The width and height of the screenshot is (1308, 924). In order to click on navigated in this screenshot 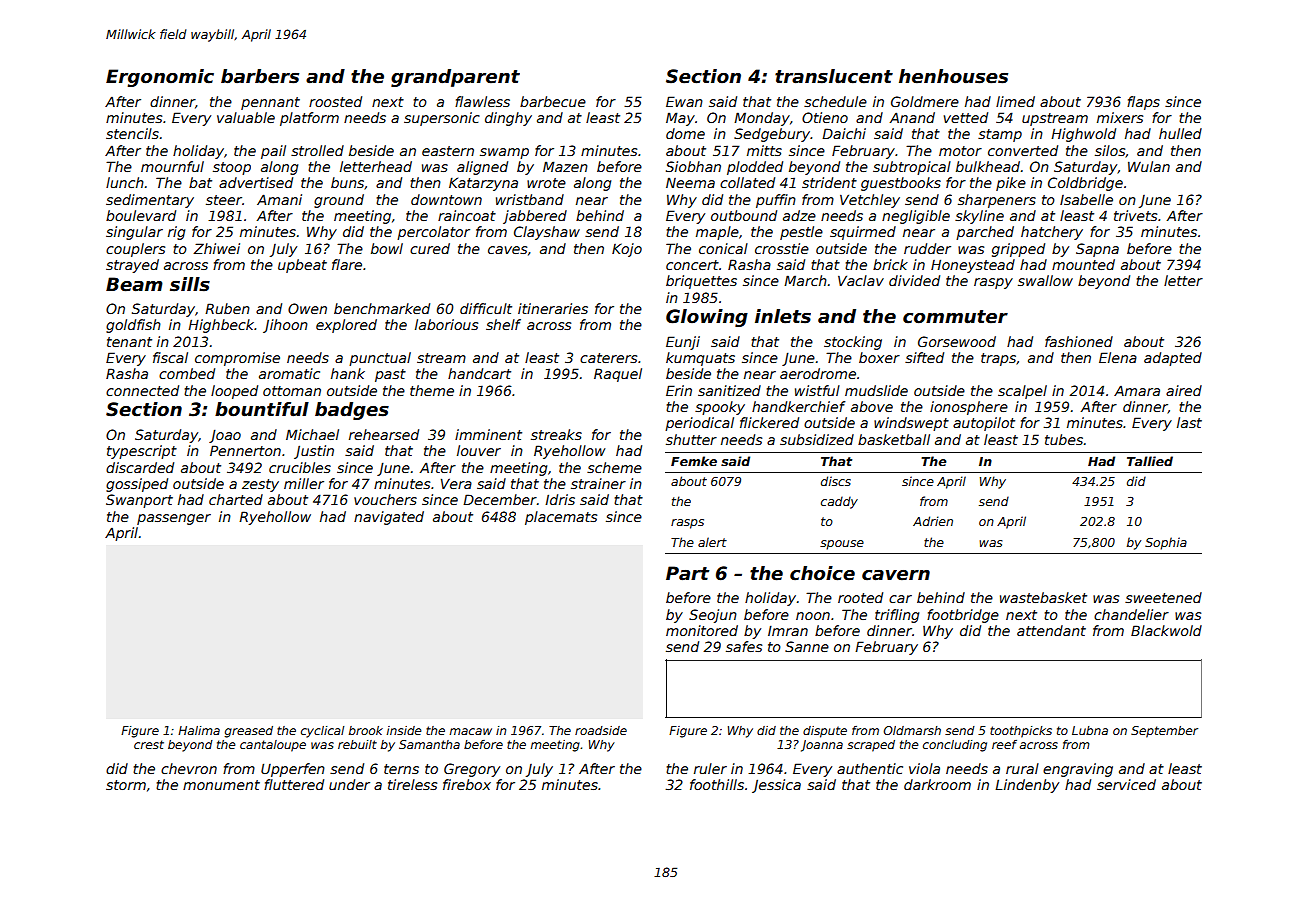, I will do `click(389, 518)`.
